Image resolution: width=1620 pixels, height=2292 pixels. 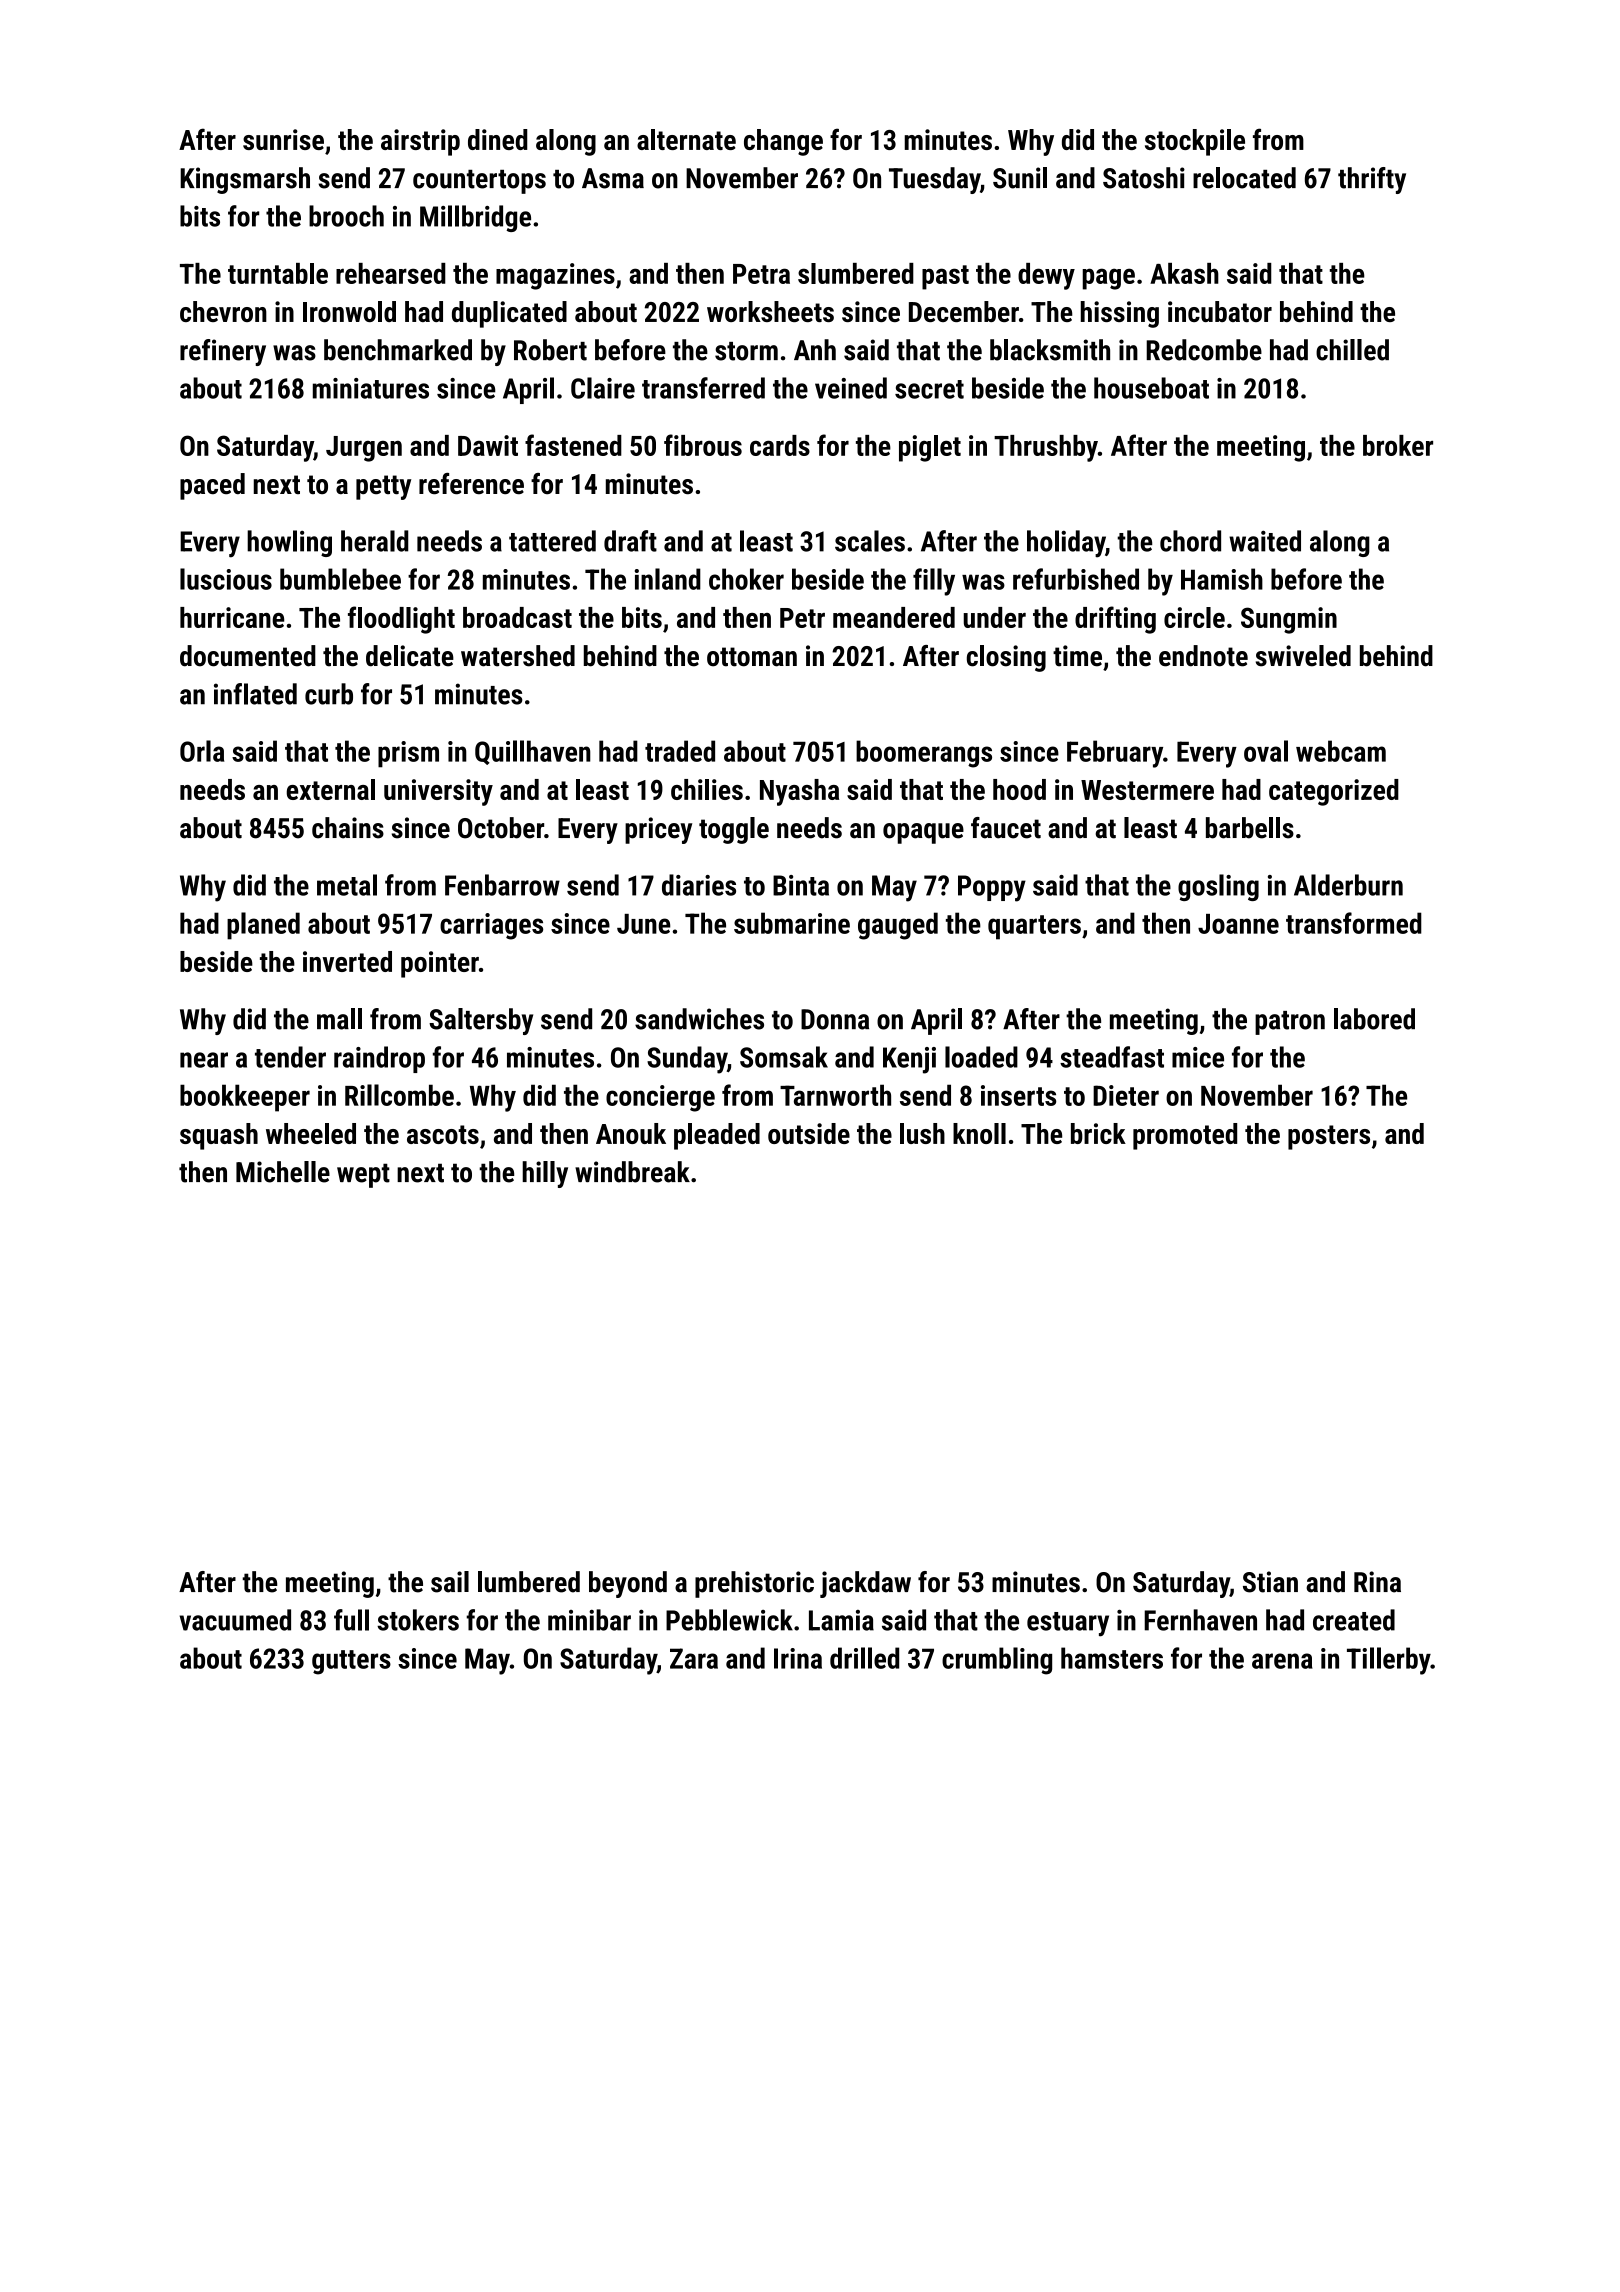 What do you see at coordinates (924, 754) in the page?
I see `boomerangs` at bounding box center [924, 754].
